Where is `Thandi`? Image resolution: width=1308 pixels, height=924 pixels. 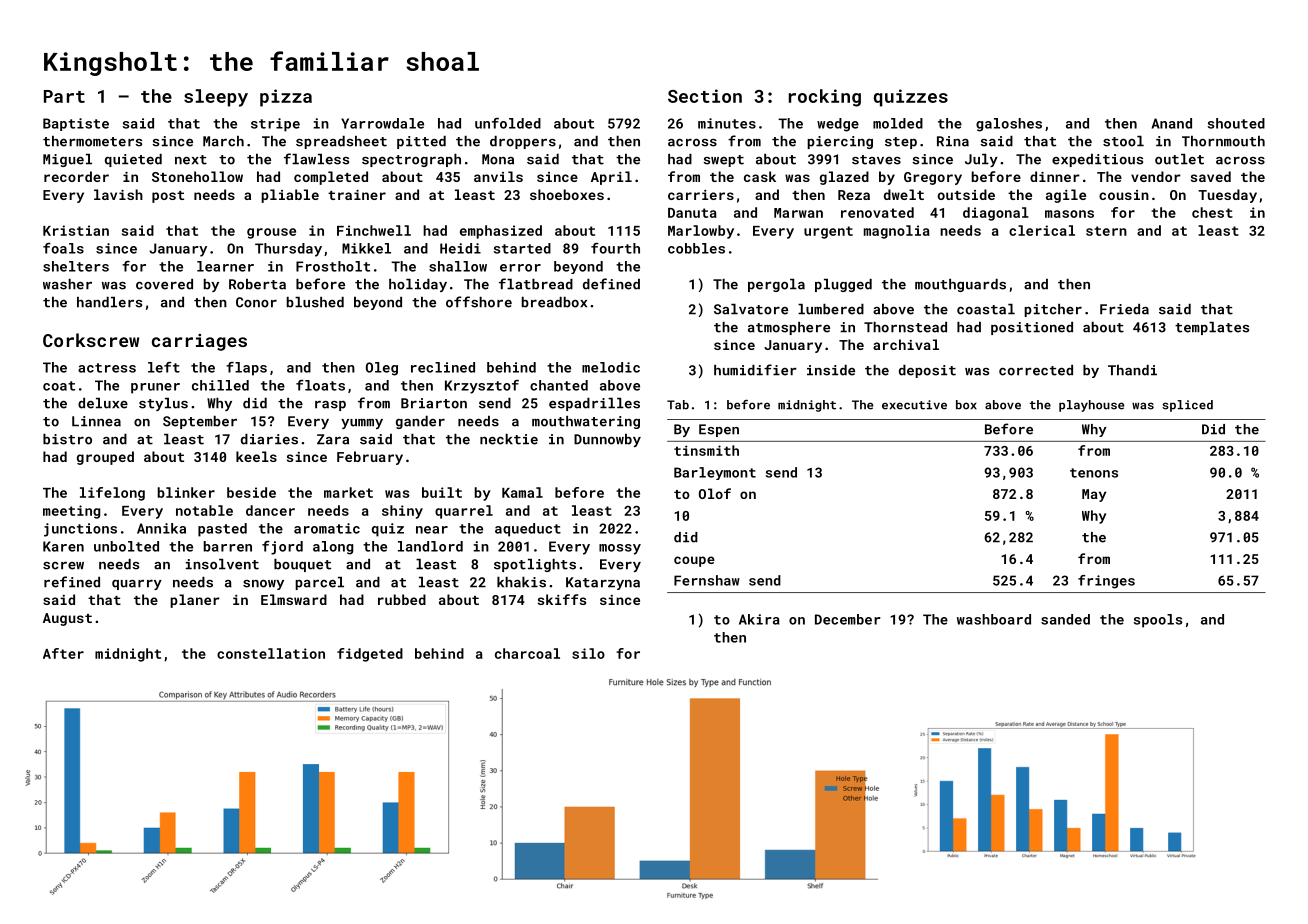
Thandi is located at coordinates (1132, 370).
